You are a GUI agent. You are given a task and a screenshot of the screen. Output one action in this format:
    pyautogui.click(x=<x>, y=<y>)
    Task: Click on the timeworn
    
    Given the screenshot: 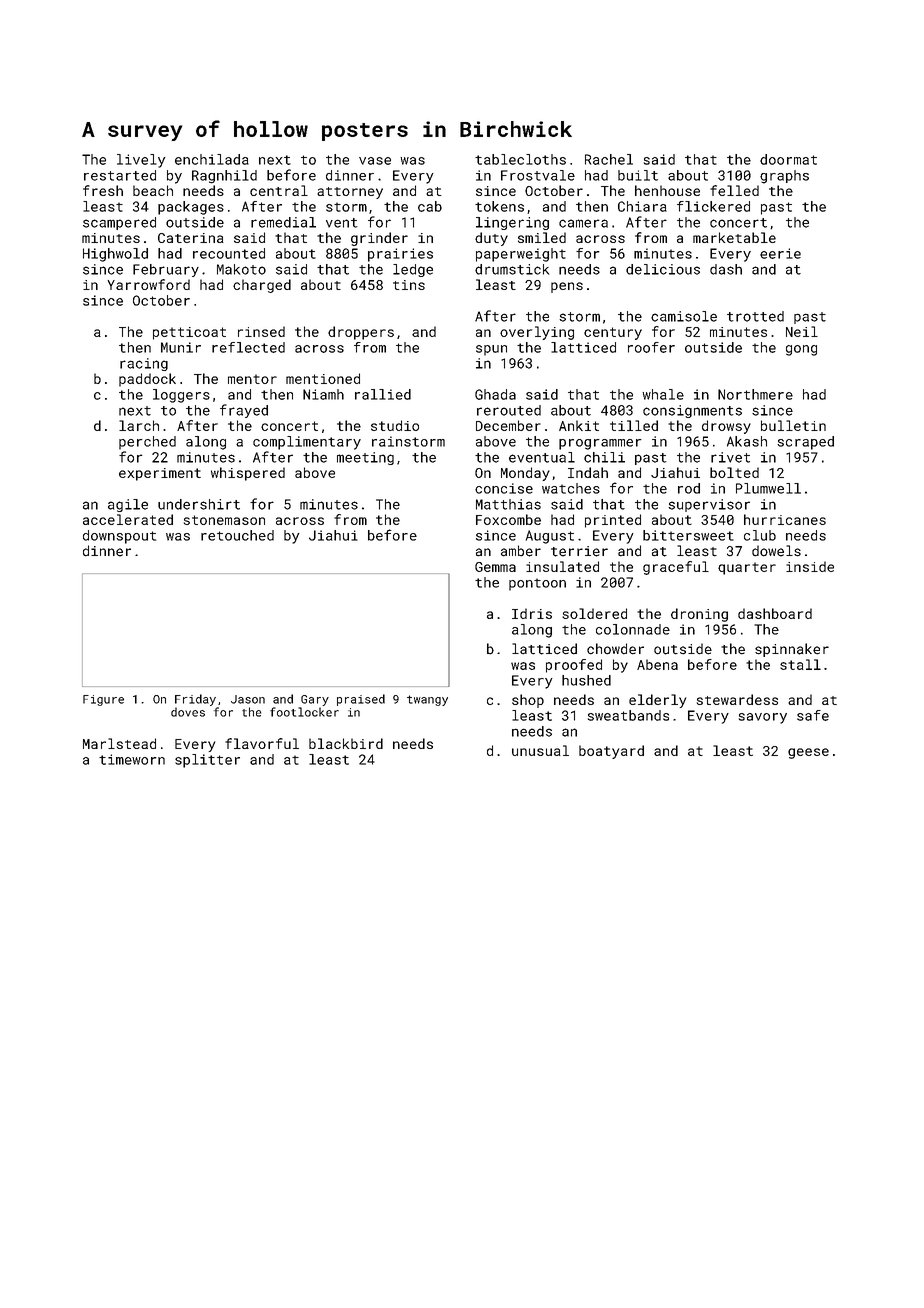 What is the action you would take?
    pyautogui.click(x=132, y=759)
